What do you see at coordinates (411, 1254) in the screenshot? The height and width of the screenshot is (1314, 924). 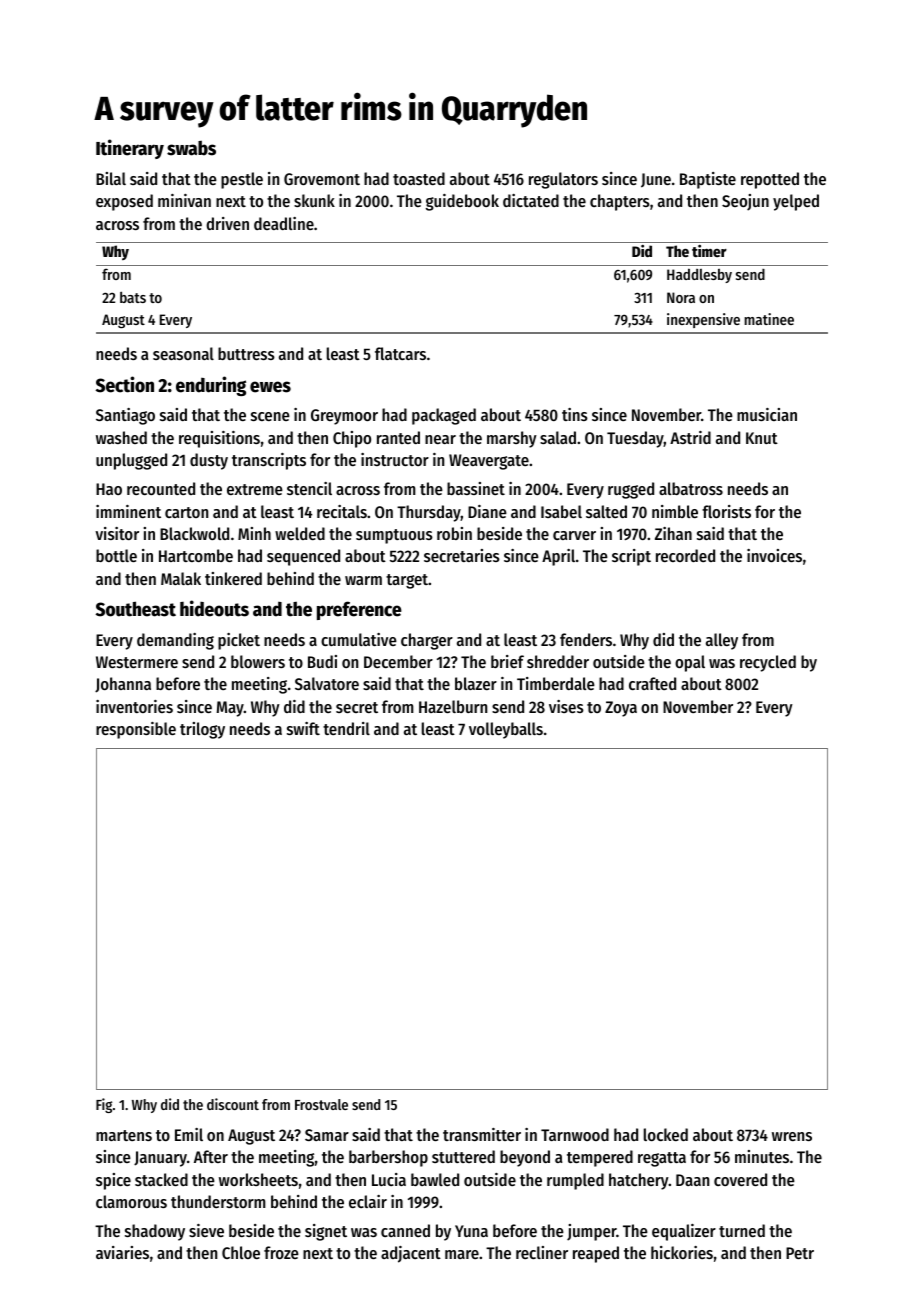 I see `adjacent` at bounding box center [411, 1254].
